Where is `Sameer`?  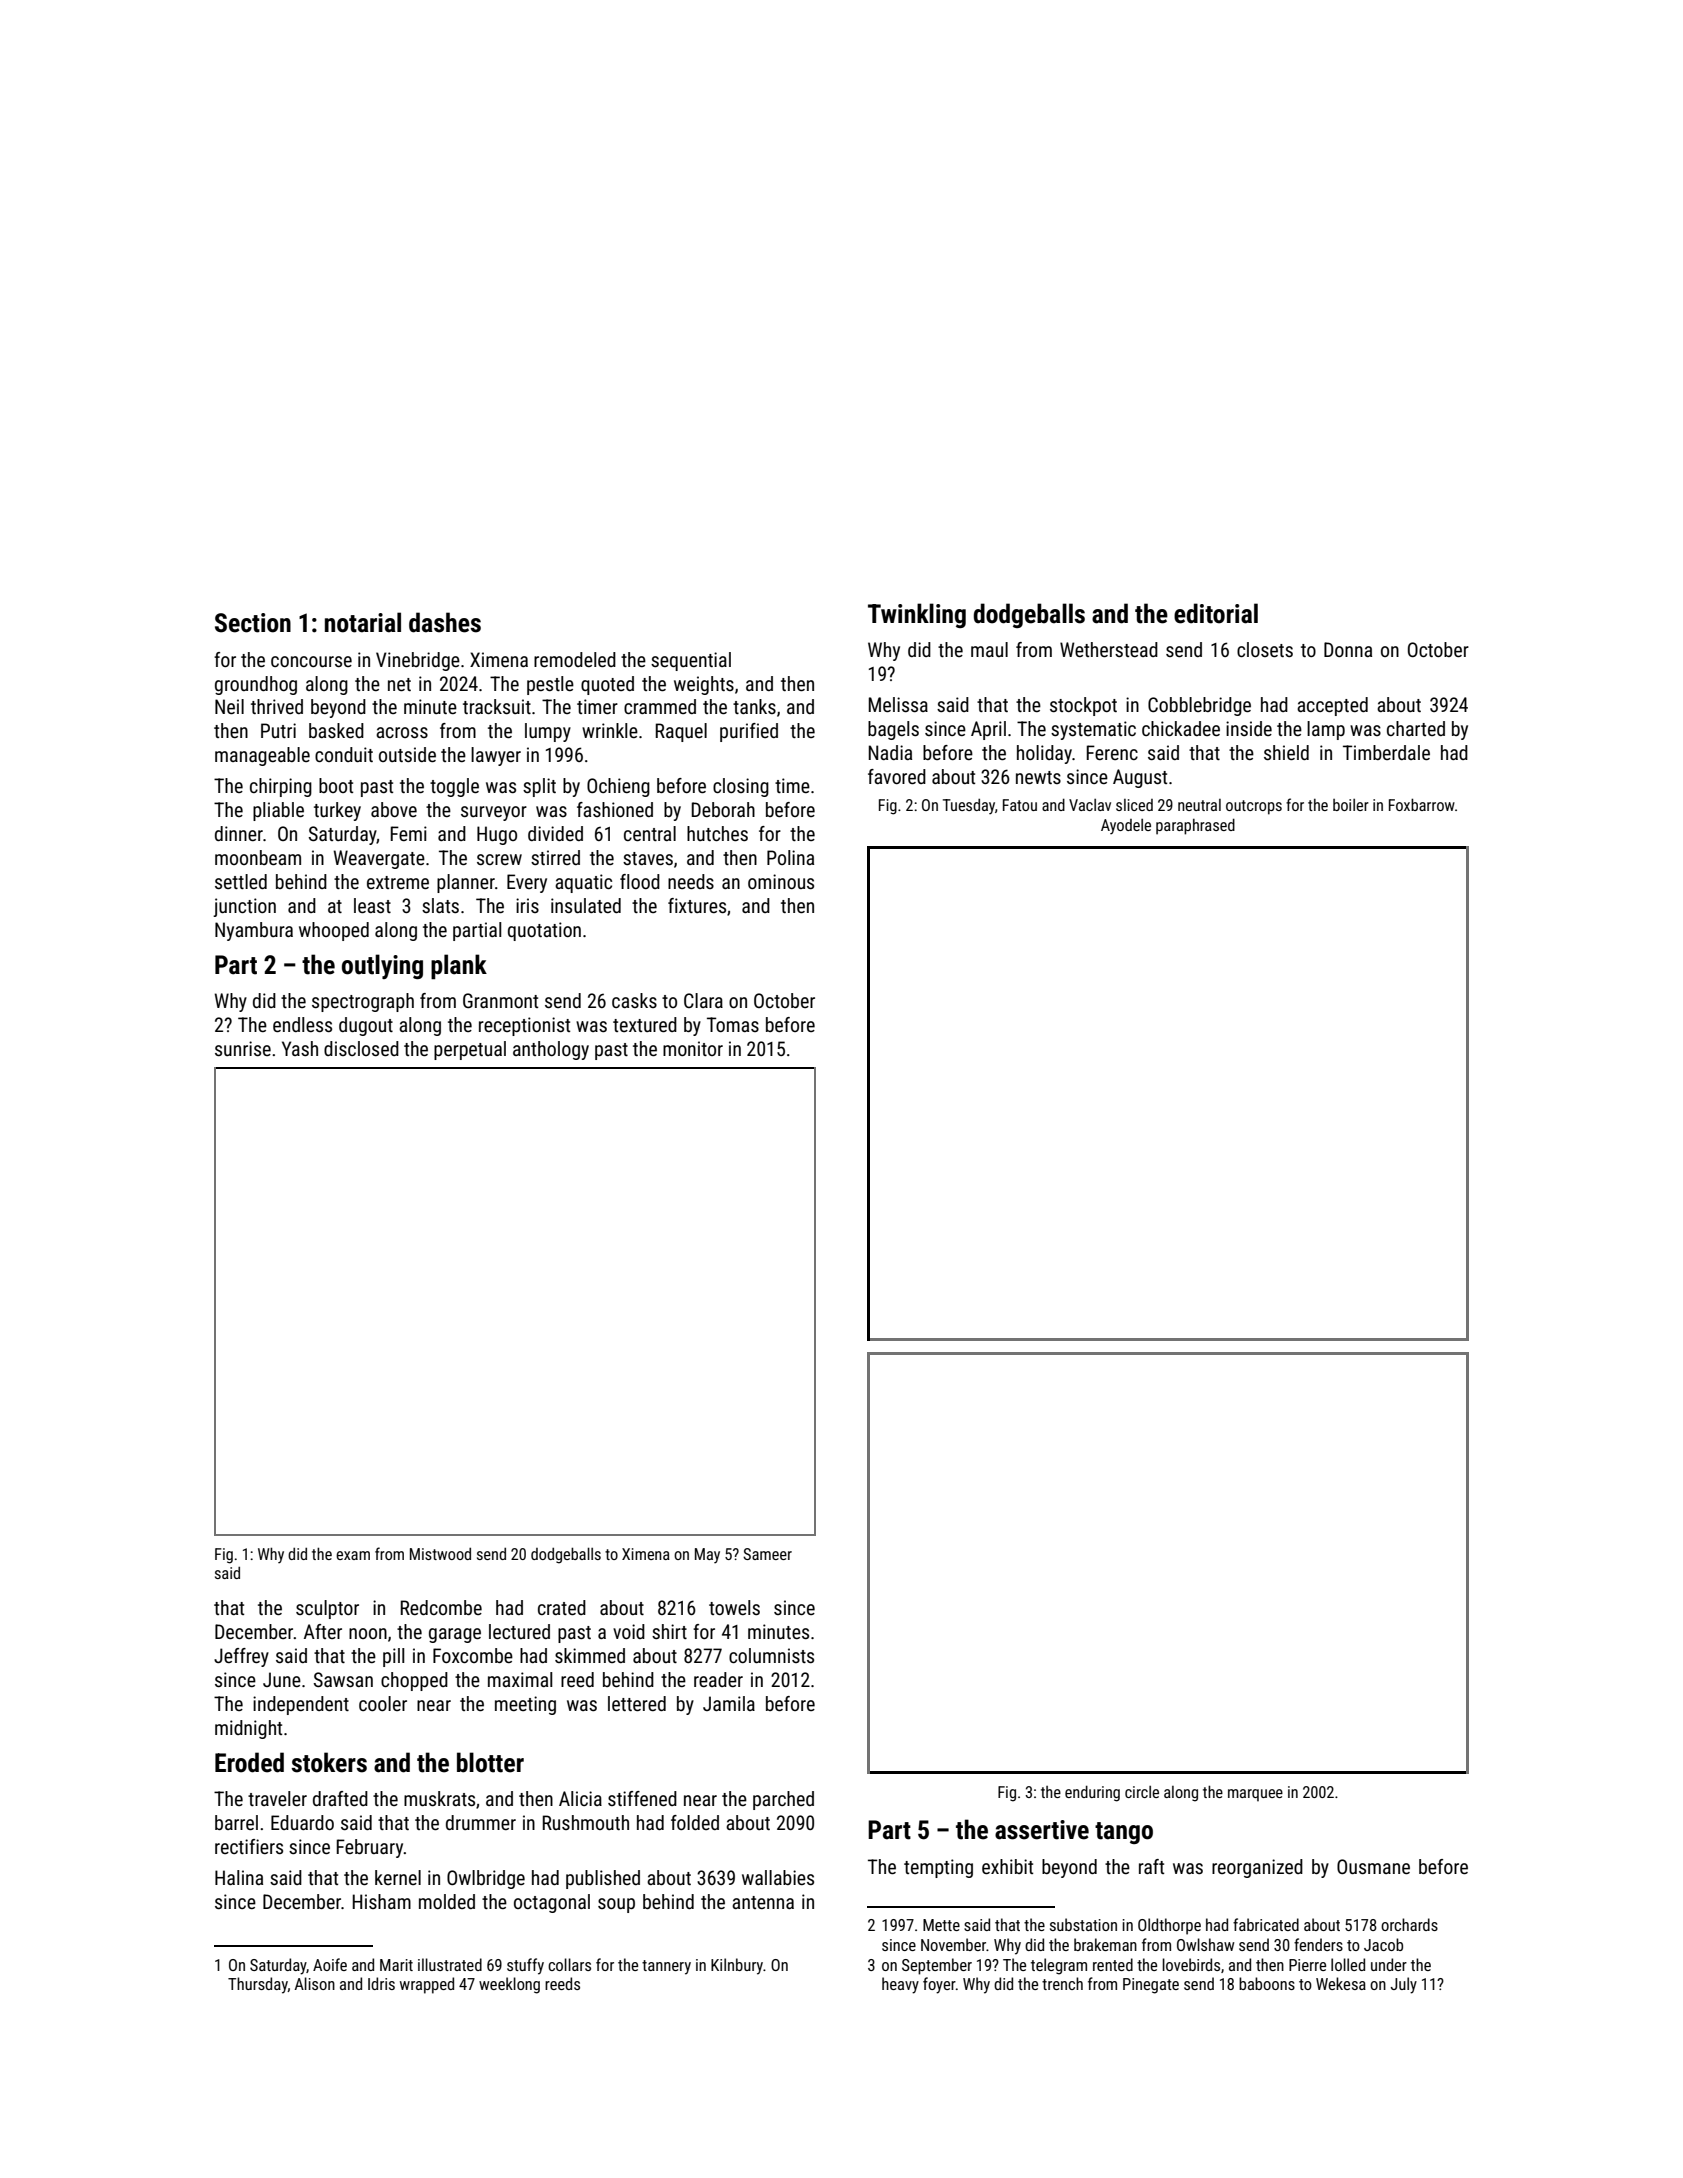 Sameer is located at coordinates (767, 1554).
